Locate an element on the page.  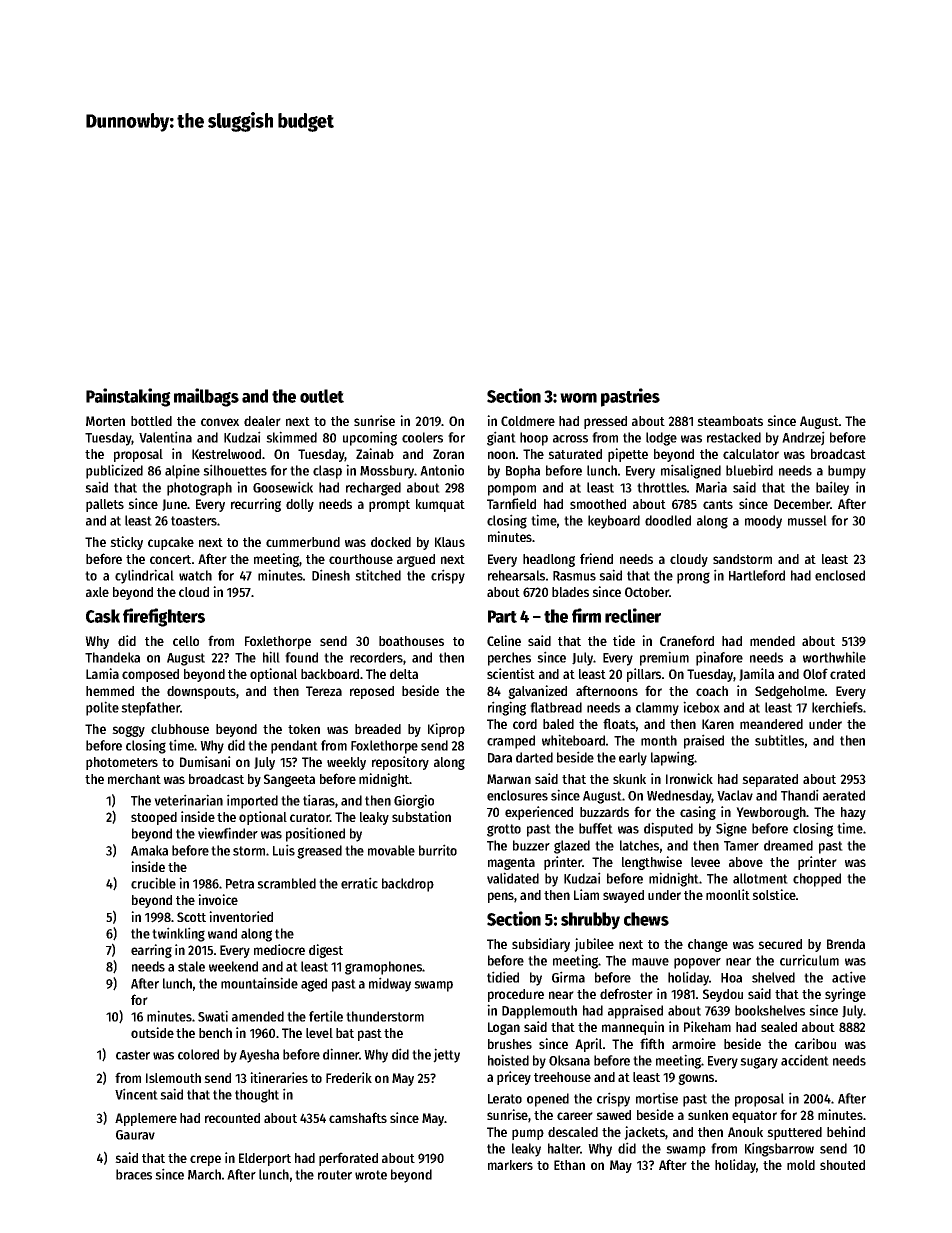
Ethan is located at coordinates (569, 1165).
